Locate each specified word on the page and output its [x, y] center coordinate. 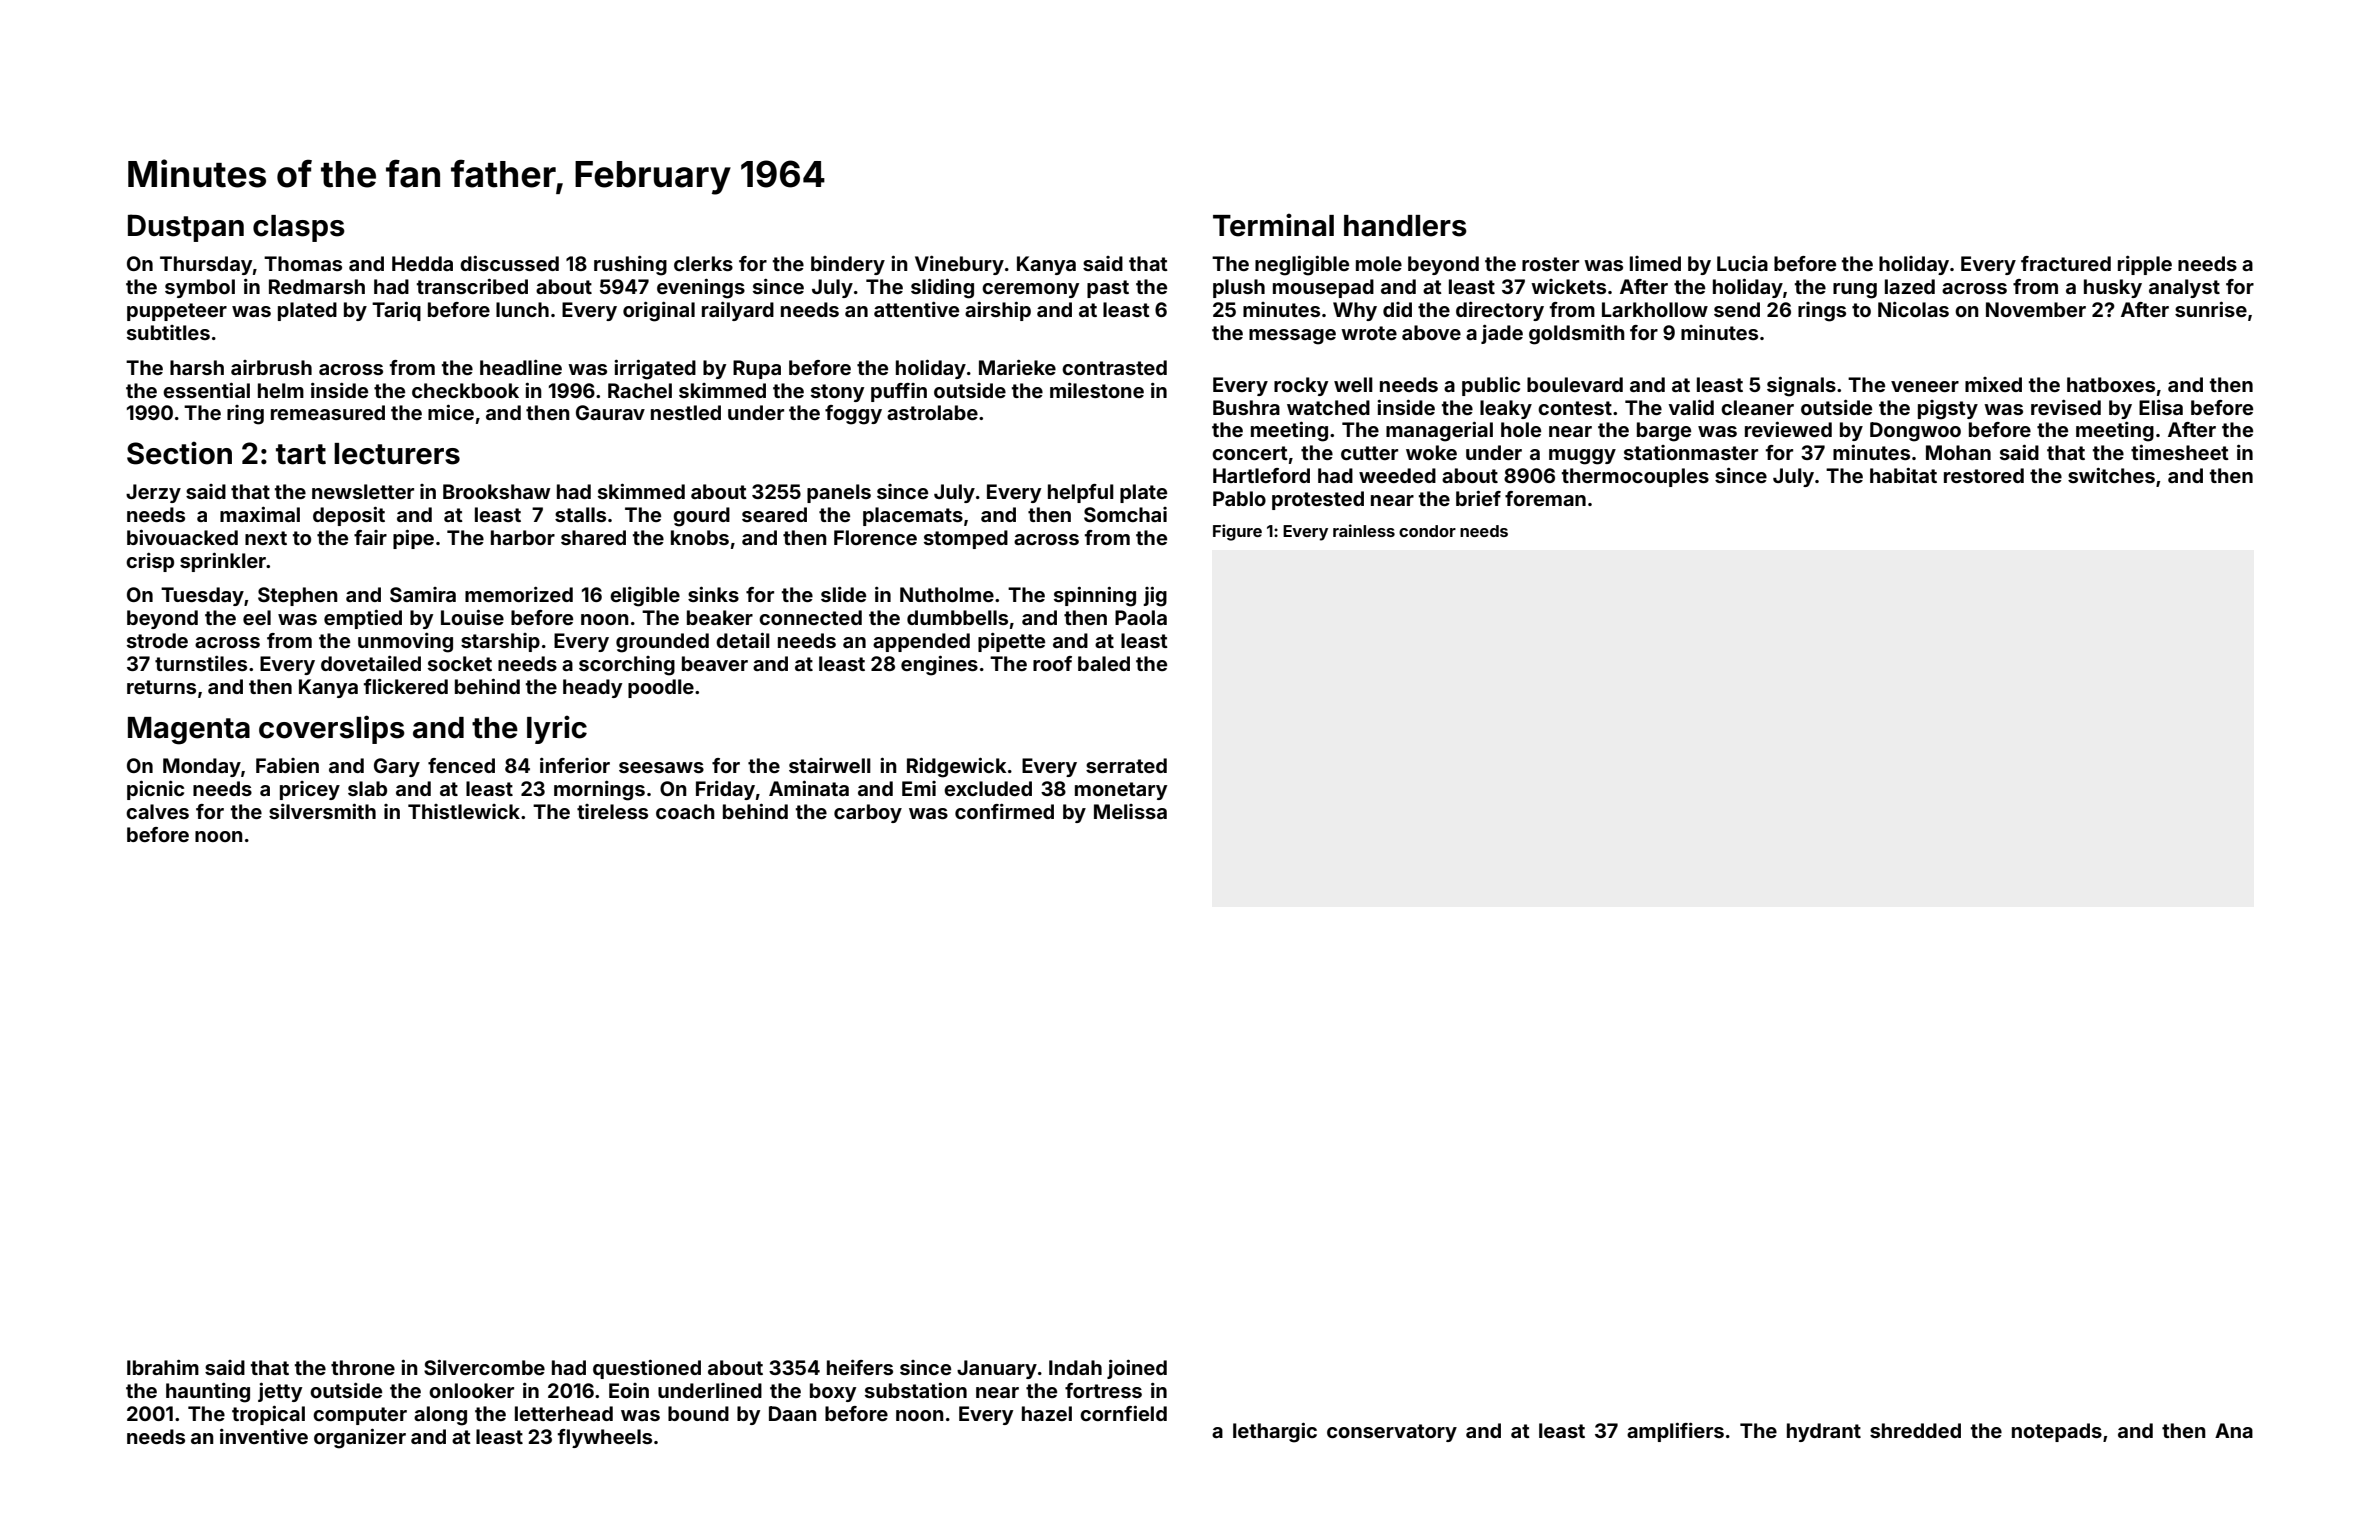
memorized [519, 594]
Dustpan [186, 228]
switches [2111, 475]
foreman [1545, 498]
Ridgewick [956, 768]
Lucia [1742, 263]
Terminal [1273, 225]
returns [161, 687]
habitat [1903, 475]
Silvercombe [484, 1367]
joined [1137, 1369]
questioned [647, 1369]
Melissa [1130, 811]
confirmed [1004, 811]
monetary [1121, 791]
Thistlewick [464, 811]
